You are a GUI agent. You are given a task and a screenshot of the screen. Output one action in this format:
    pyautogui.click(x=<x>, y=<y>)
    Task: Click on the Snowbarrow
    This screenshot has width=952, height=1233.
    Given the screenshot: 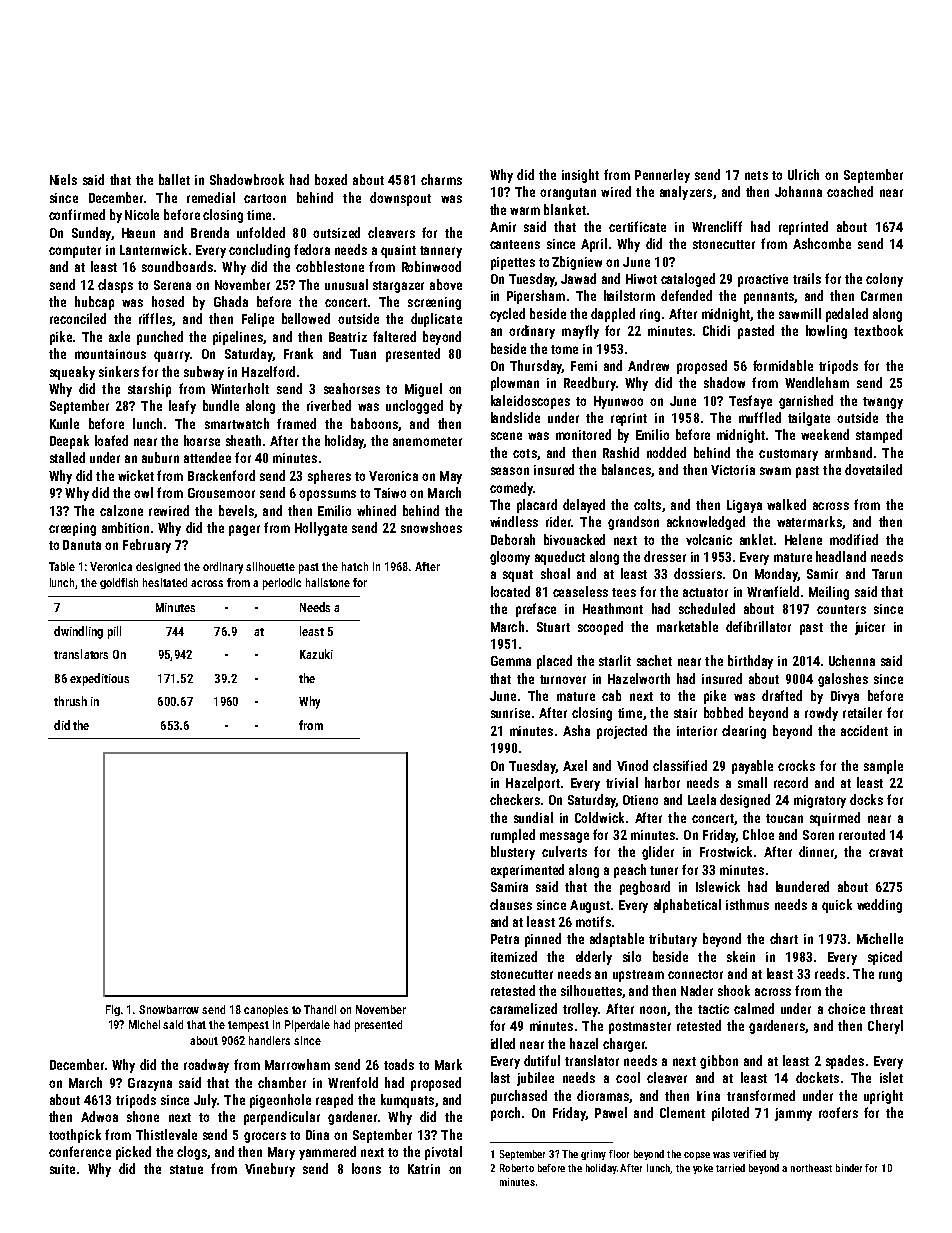 What is the action you would take?
    pyautogui.click(x=169, y=1009)
